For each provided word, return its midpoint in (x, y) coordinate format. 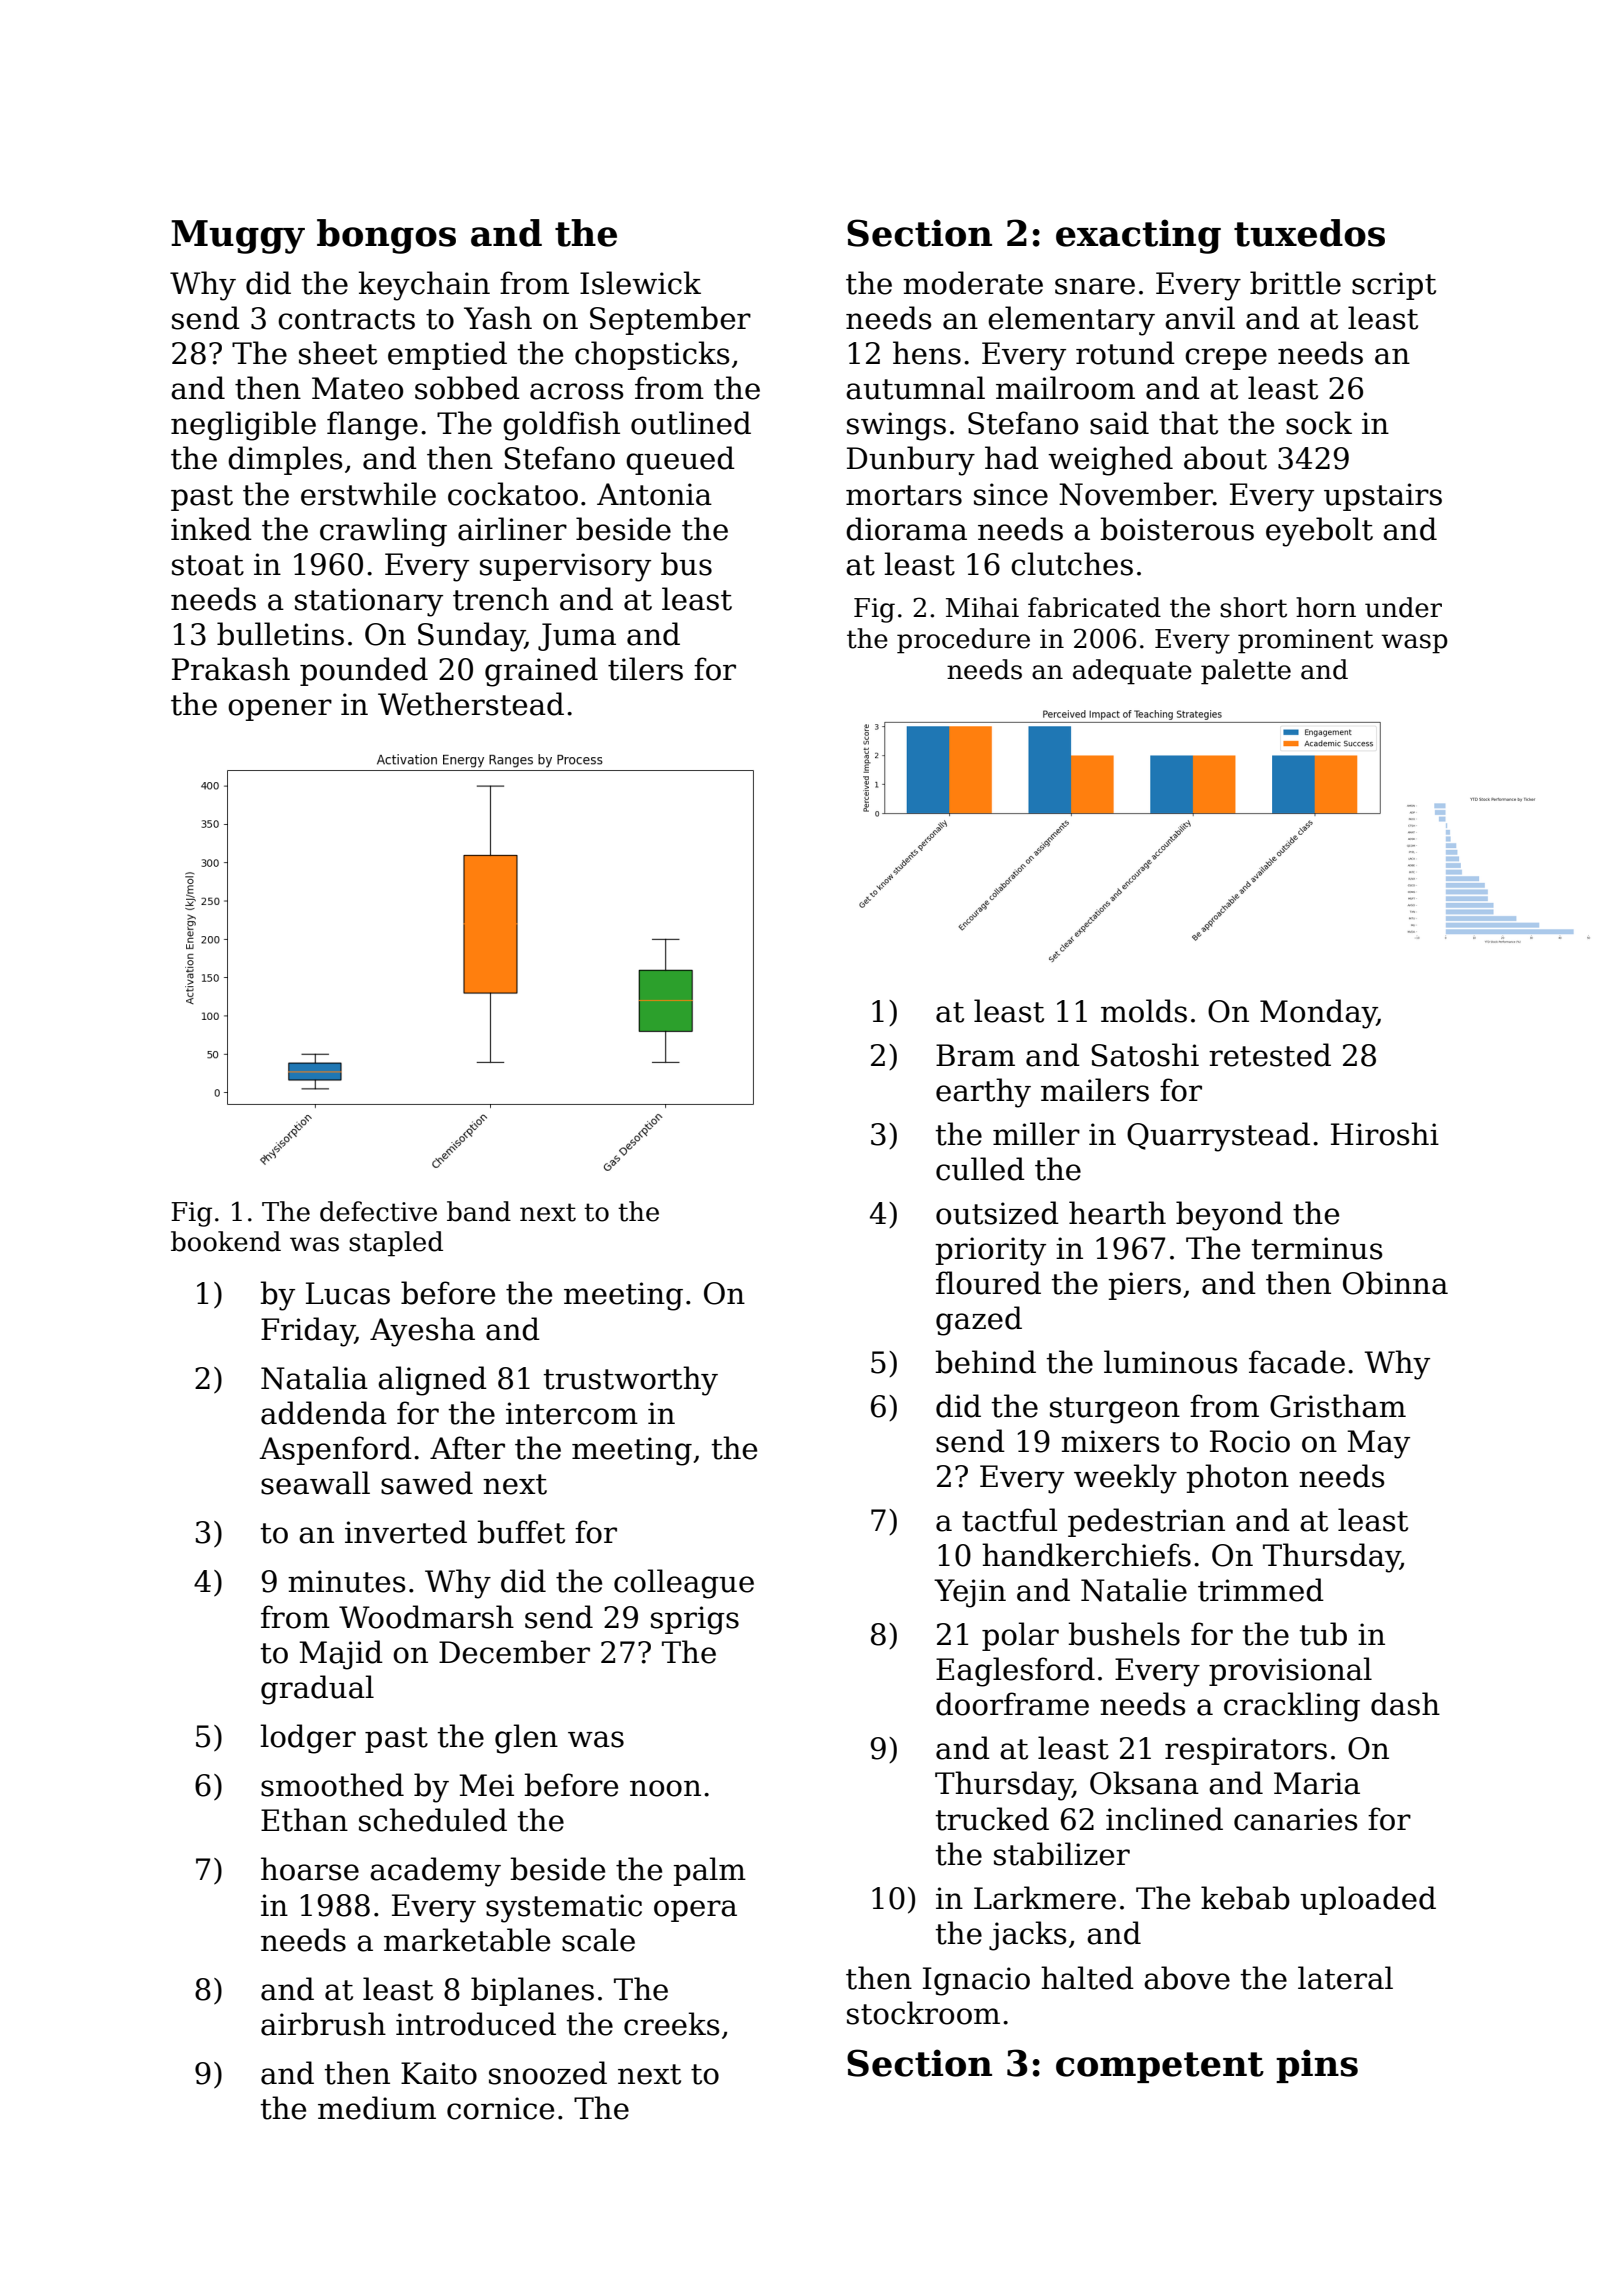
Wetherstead (471, 704)
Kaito (439, 2073)
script (1394, 286)
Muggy (238, 237)
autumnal (915, 388)
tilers (645, 669)
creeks (672, 2024)
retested (1270, 1055)
